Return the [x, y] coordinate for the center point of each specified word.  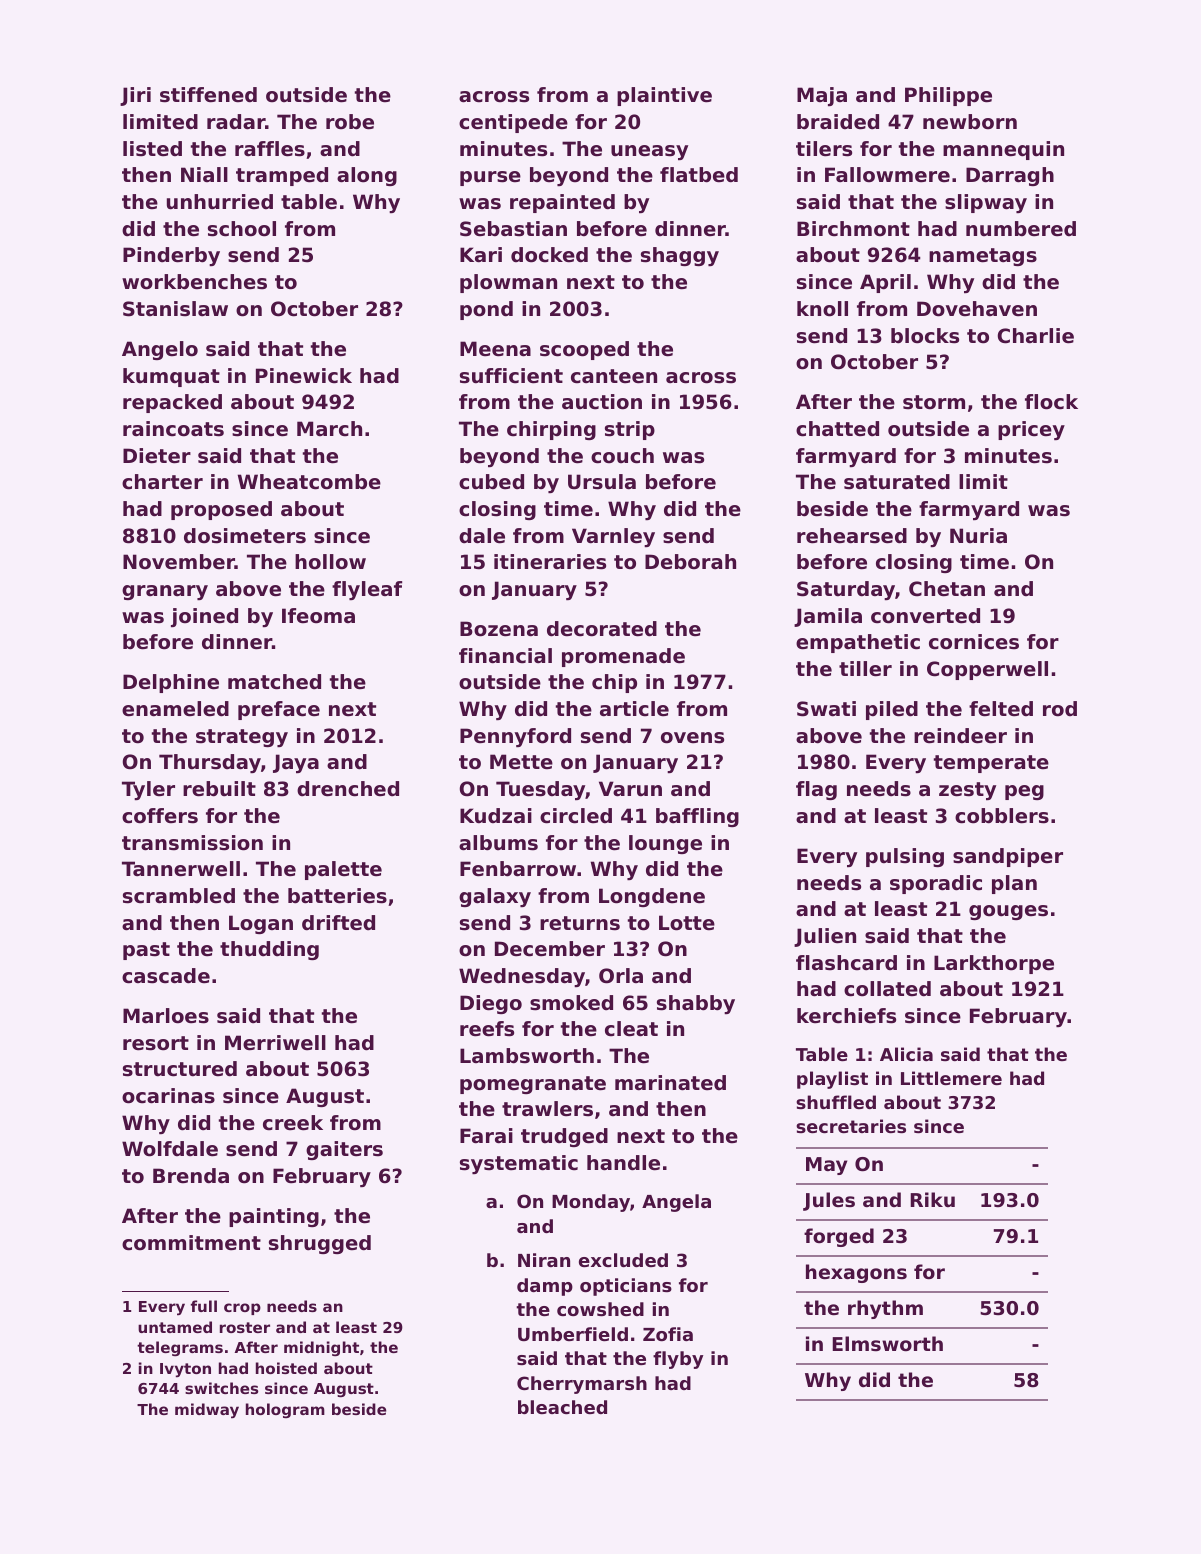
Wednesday [522, 977]
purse [490, 178]
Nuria [978, 535]
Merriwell [275, 1043]
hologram [285, 1410]
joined [204, 617]
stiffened [208, 95]
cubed [491, 482]
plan [1014, 884]
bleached [562, 1407]
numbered [1021, 229]
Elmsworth [887, 1343]
